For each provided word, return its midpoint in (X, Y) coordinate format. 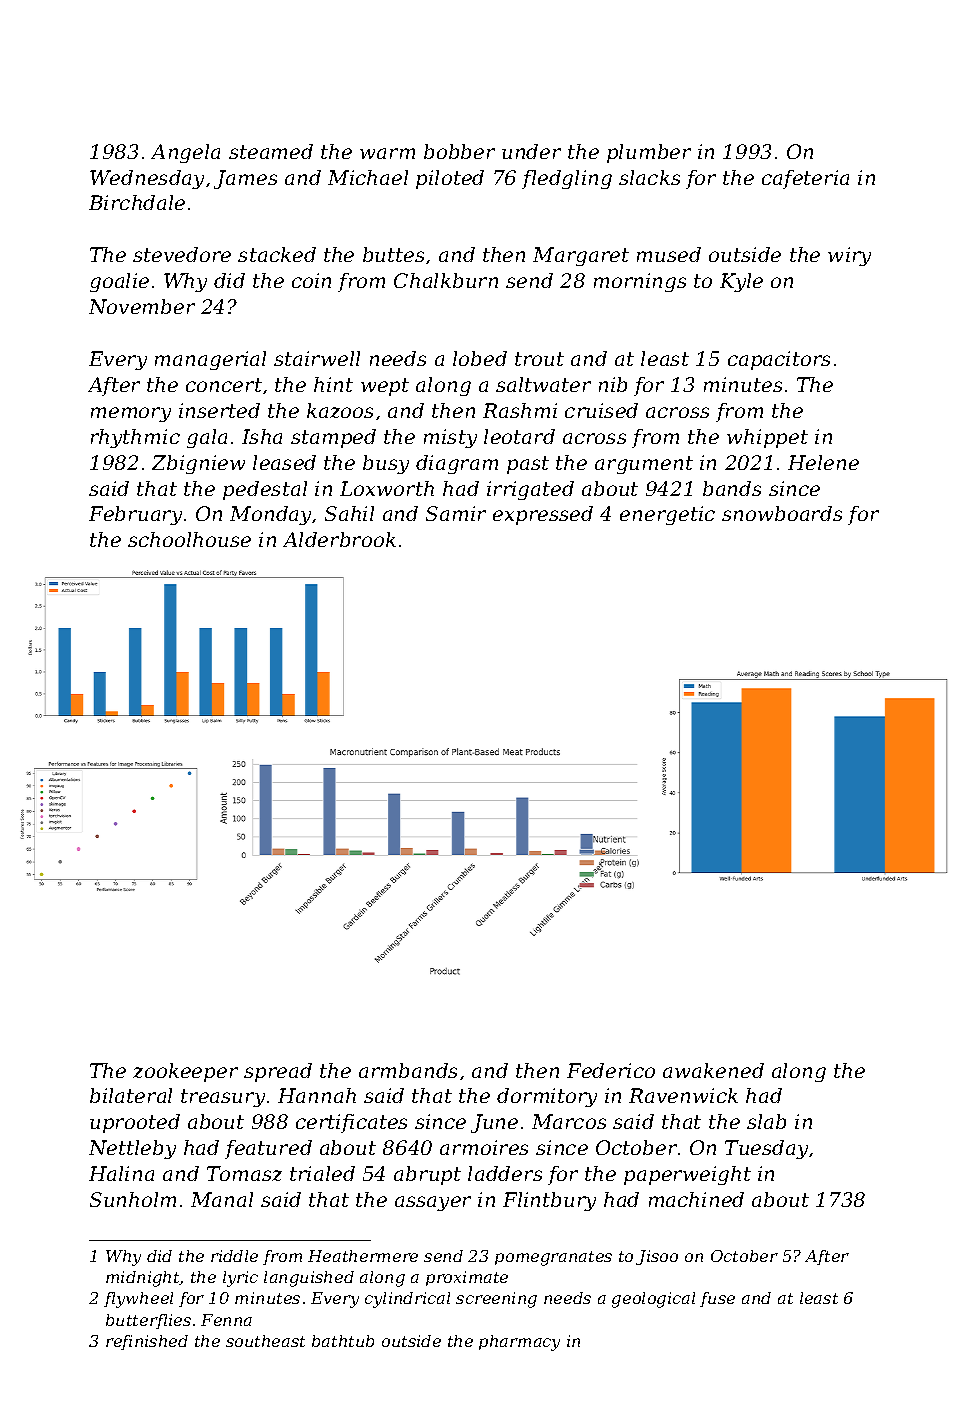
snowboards (782, 513)
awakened (713, 1070)
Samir (456, 513)
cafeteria (805, 179)
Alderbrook (339, 539)
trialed (322, 1173)
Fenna (226, 1320)
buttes (393, 254)
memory (131, 414)
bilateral (131, 1095)
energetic (667, 515)
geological (653, 1300)
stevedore (182, 254)
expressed (543, 515)
